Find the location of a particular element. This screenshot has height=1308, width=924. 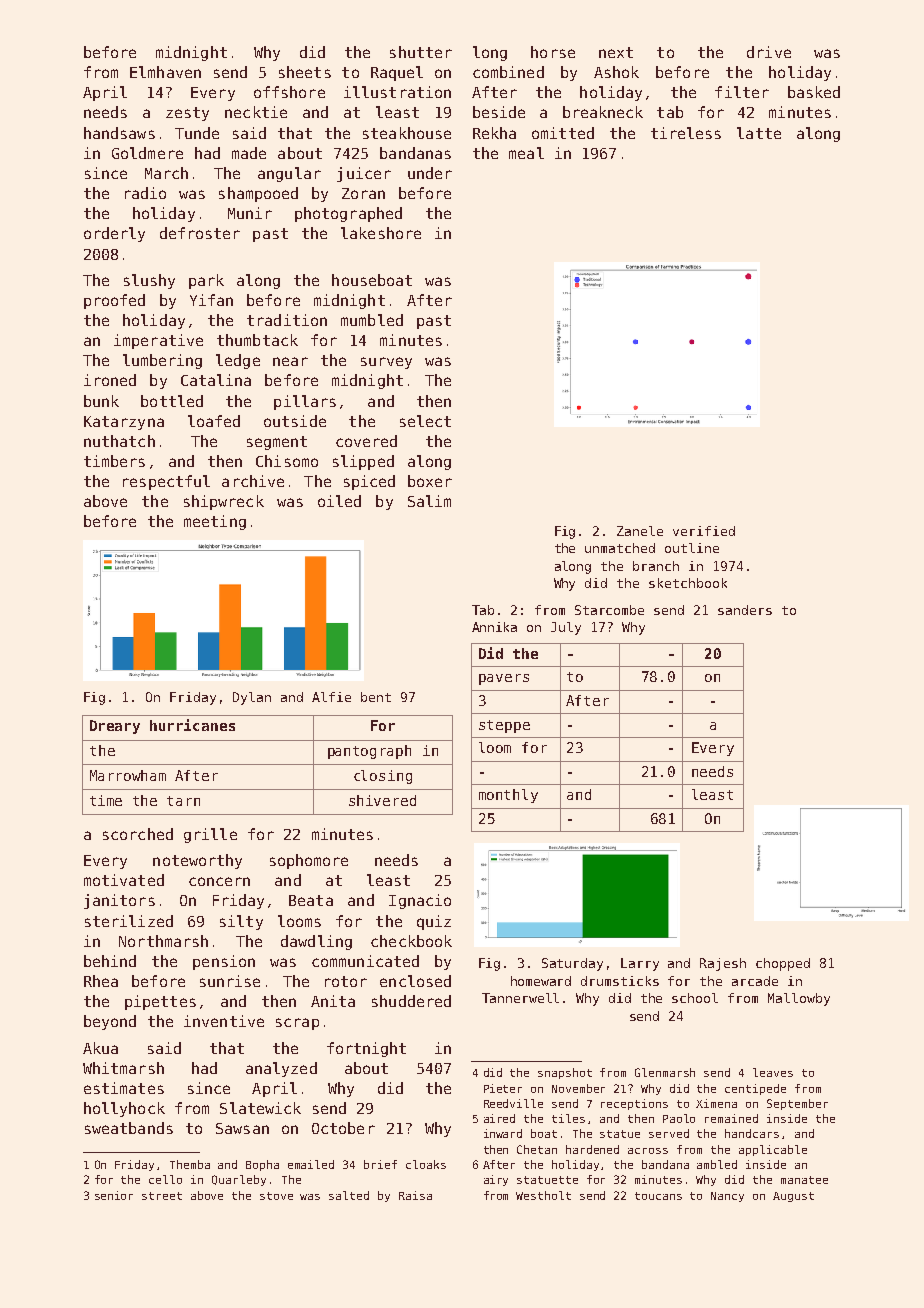

Bopha is located at coordinates (262, 1165).
